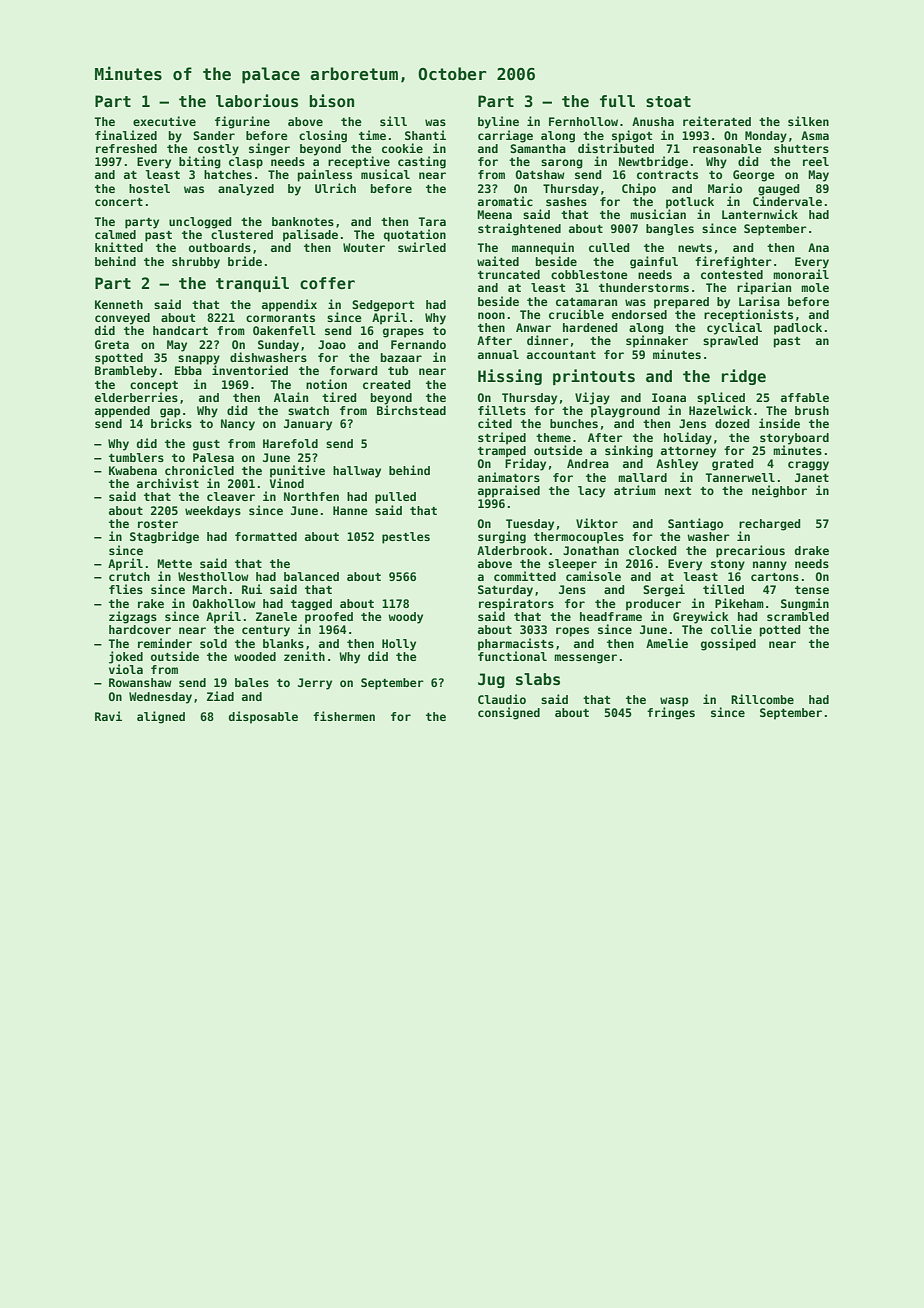 This screenshot has width=924, height=1308. Describe the element at coordinates (808, 121) in the screenshot. I see `silken` at that location.
